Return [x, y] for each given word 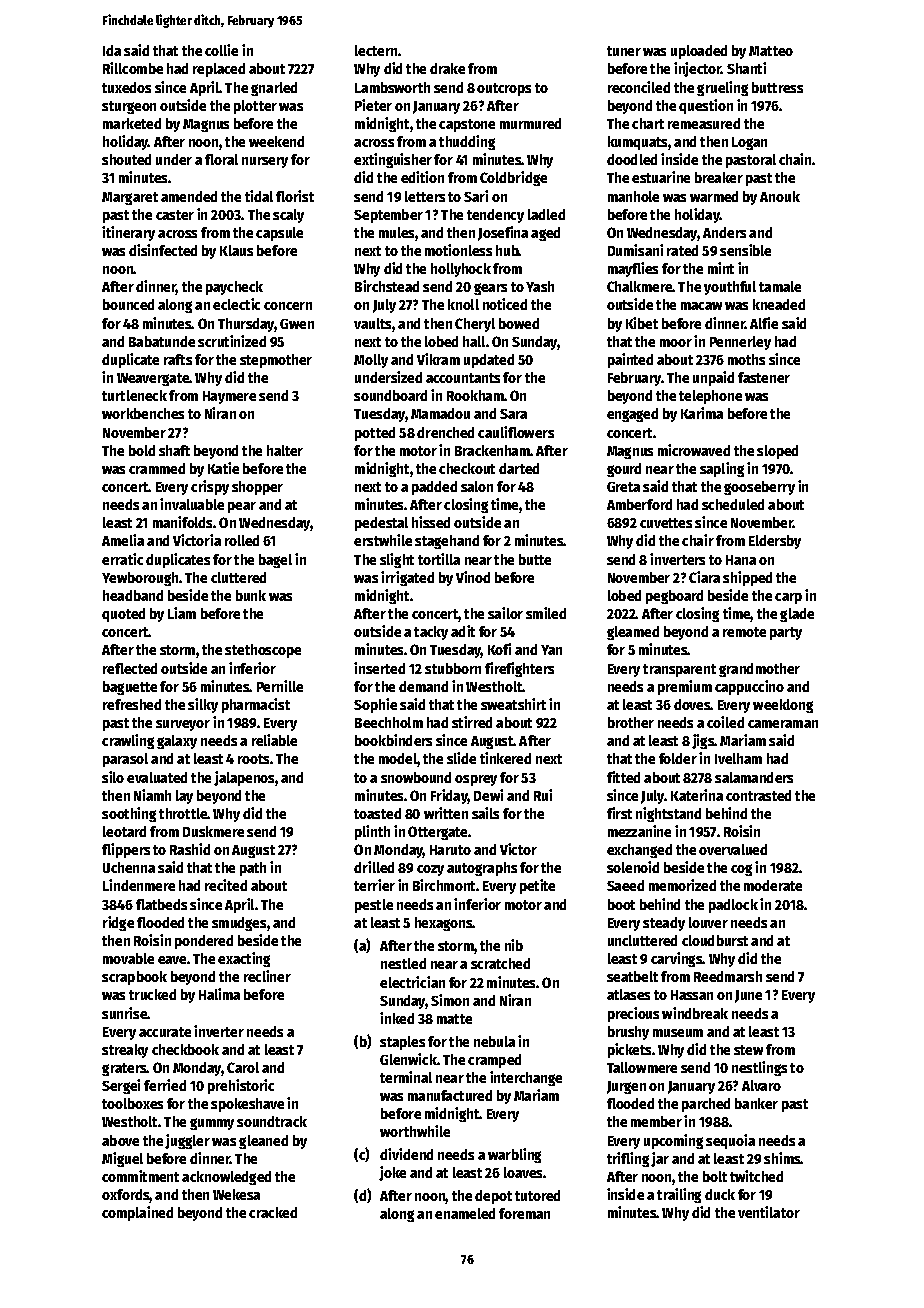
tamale [780, 286]
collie [221, 50]
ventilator [769, 1212]
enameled [465, 1213]
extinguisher [393, 160]
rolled [242, 540]
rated [682, 250]
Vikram [438, 359]
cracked [273, 1212]
